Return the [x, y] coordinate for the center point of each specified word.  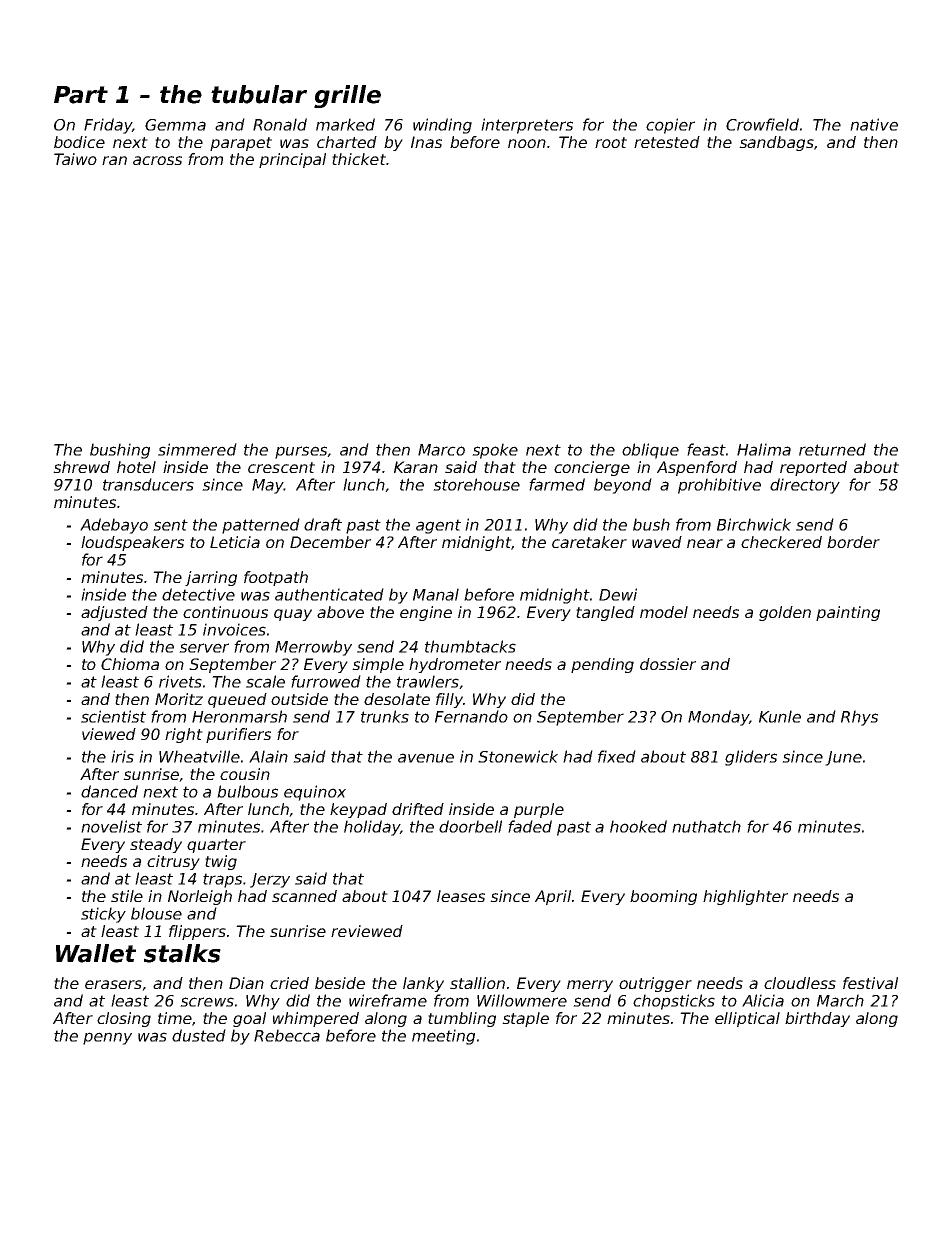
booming [663, 897]
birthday [817, 1019]
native [874, 124]
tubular [259, 94]
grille [347, 96]
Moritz [179, 699]
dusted [199, 1035]
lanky [423, 984]
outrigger [655, 984]
